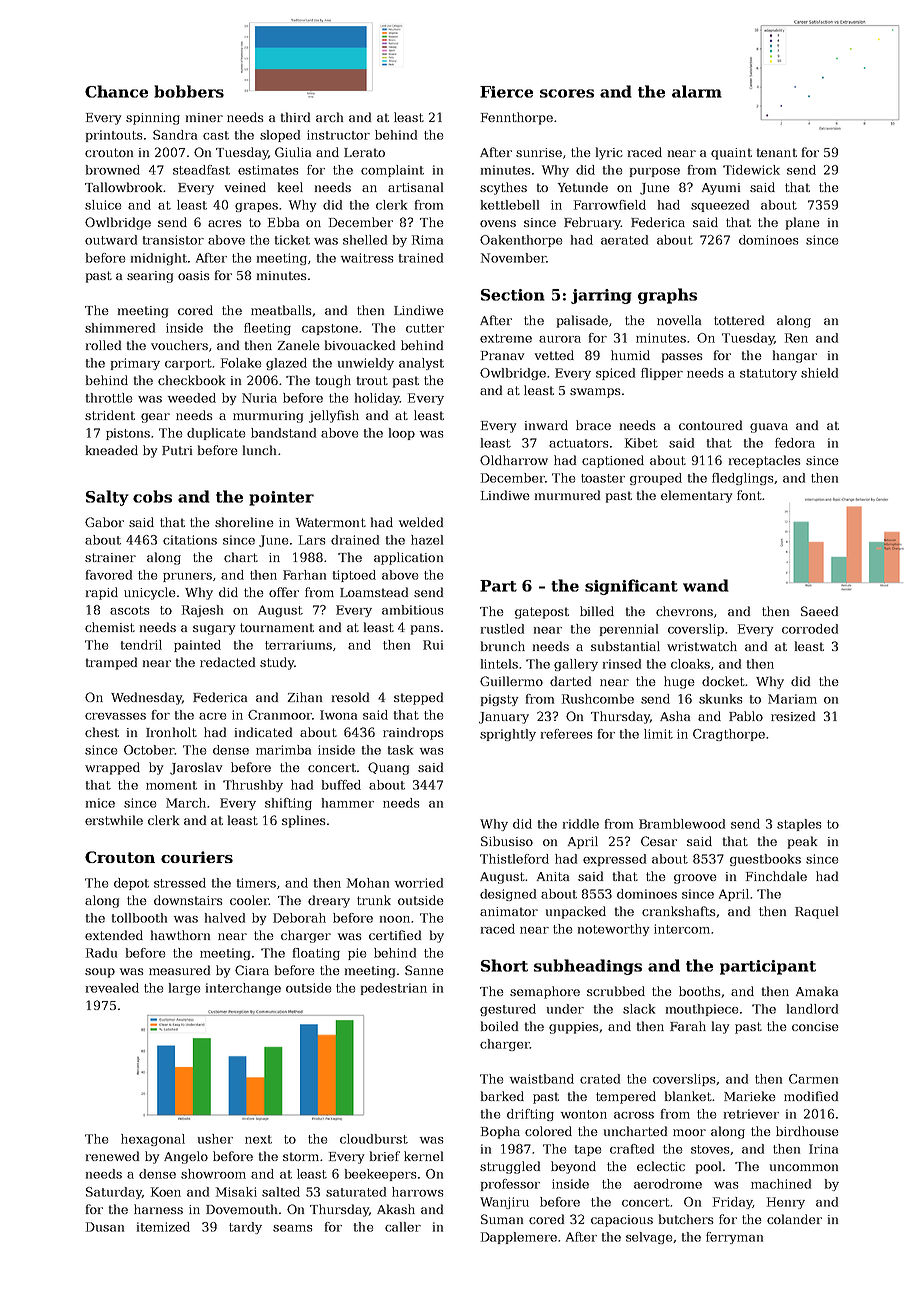 The height and width of the screenshot is (1314, 924). Describe the element at coordinates (697, 91) in the screenshot. I see `alarm` at that location.
